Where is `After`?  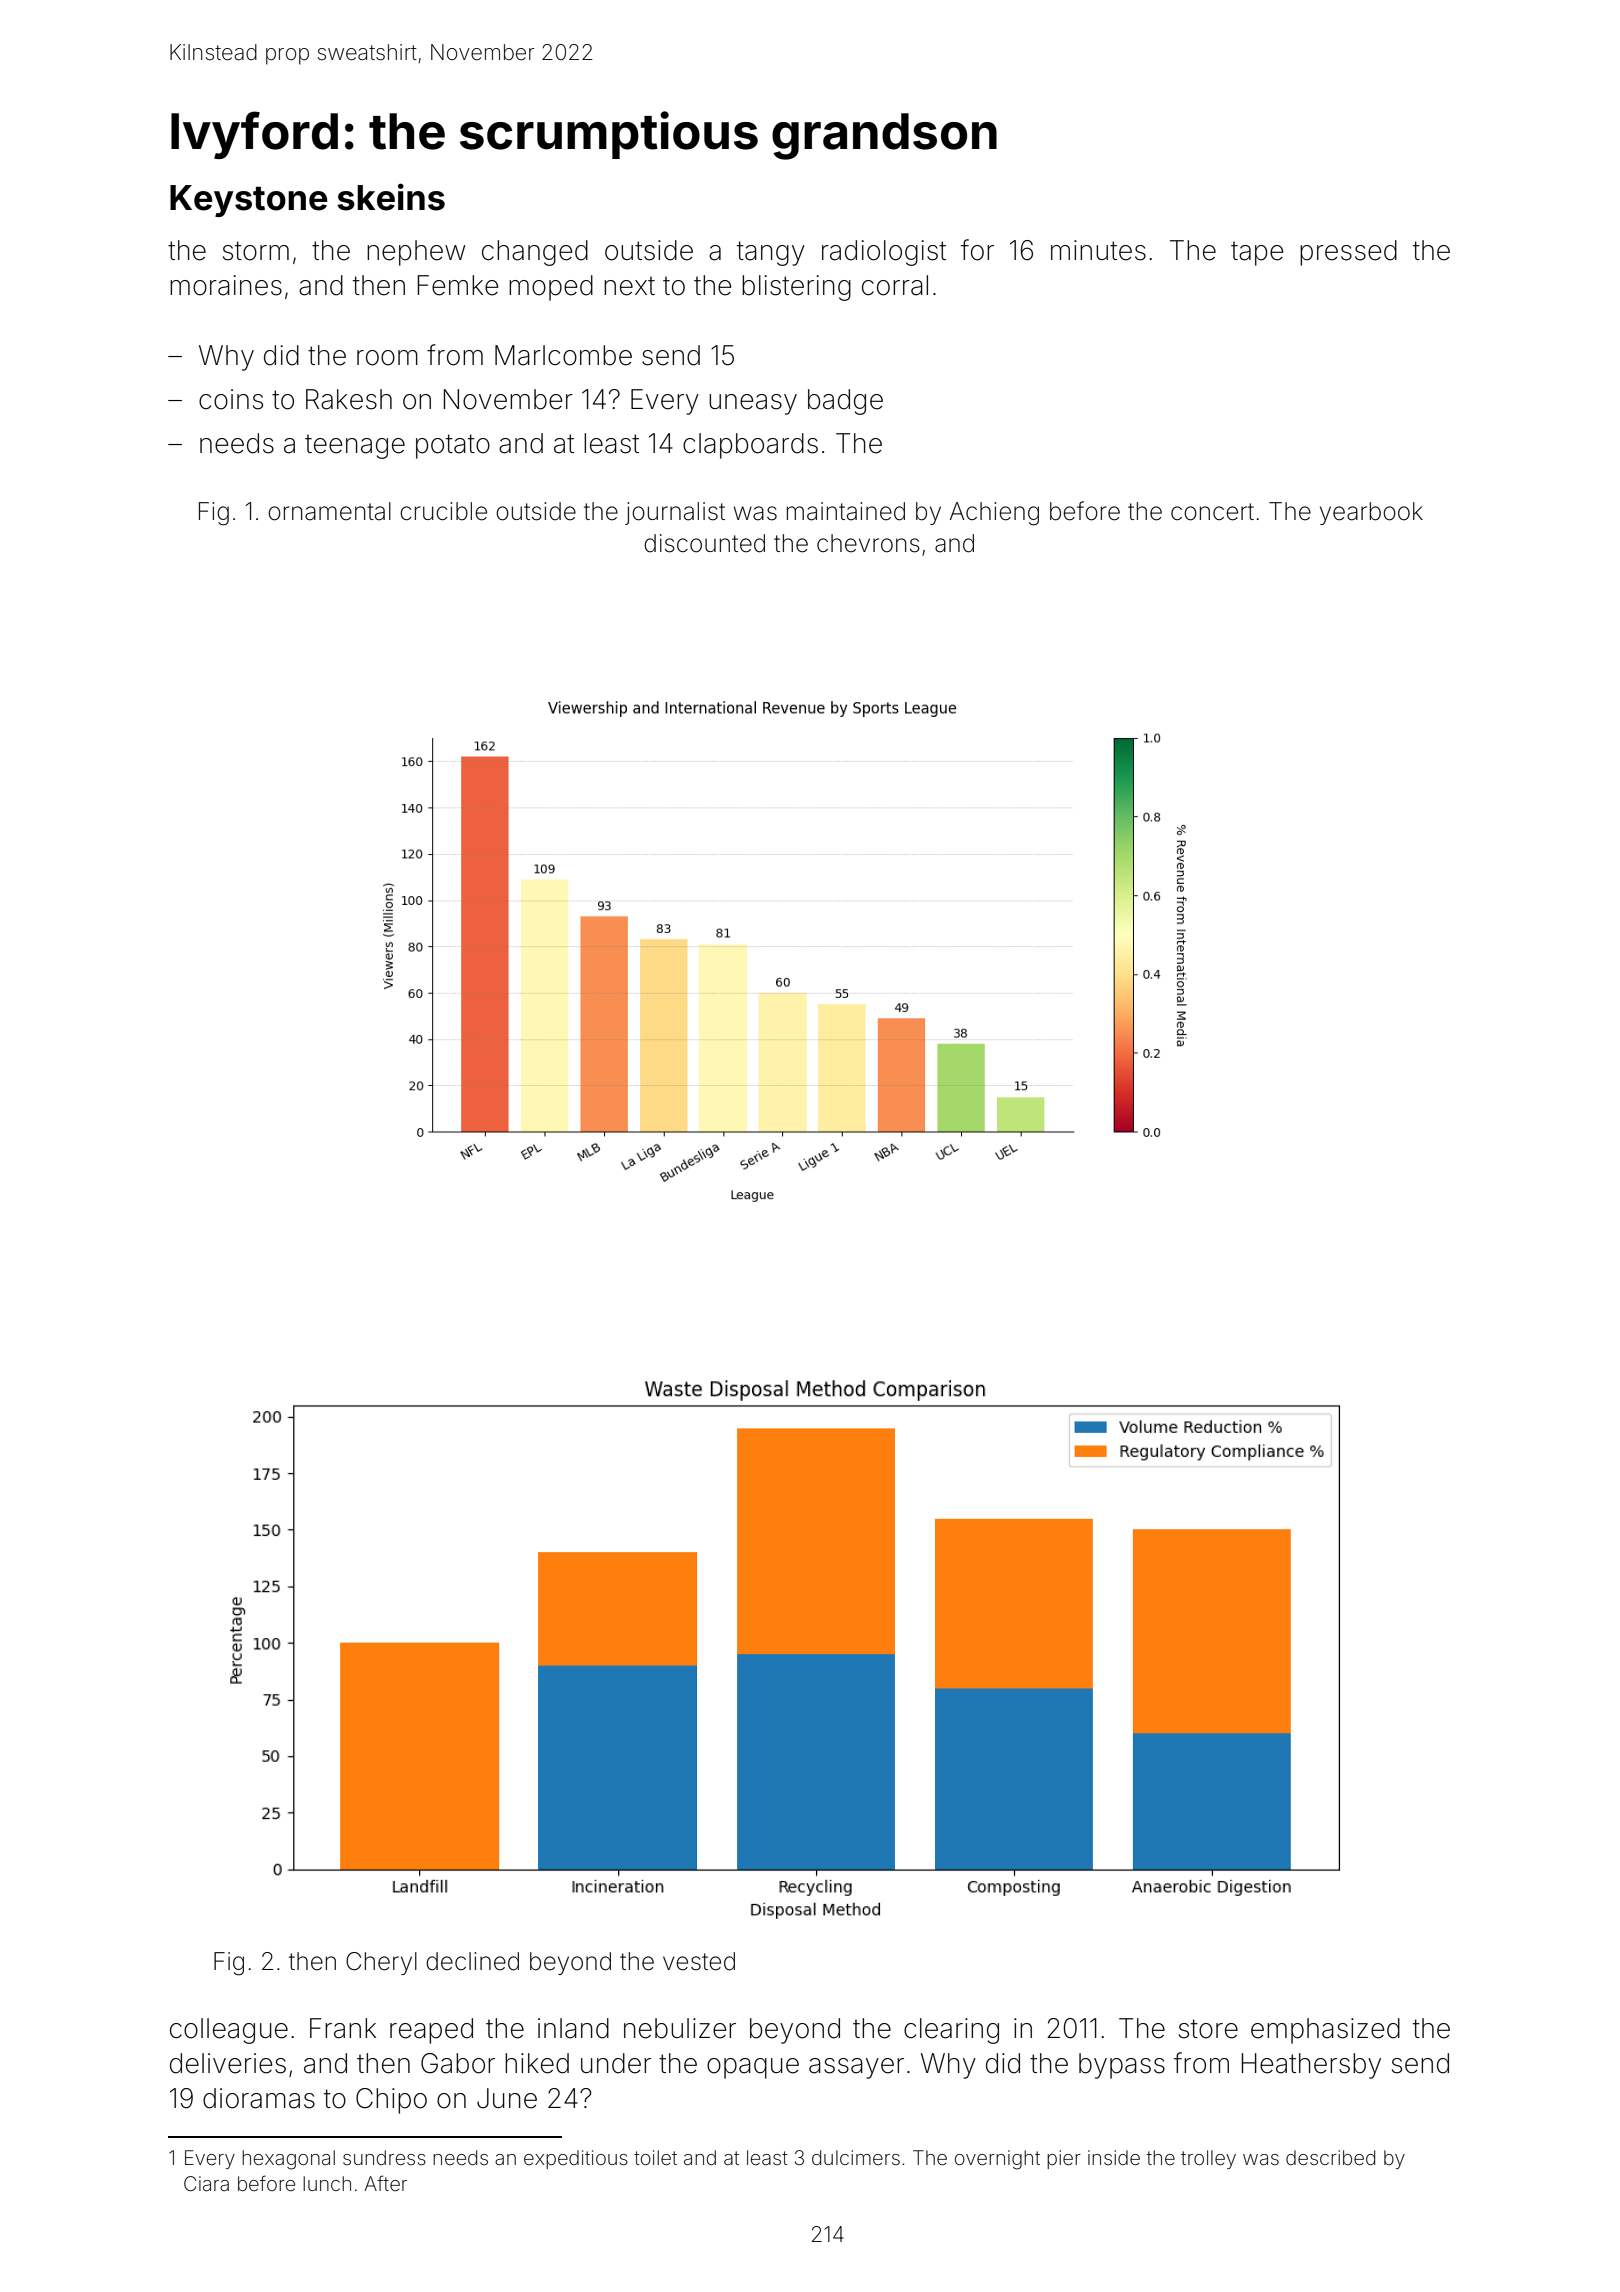 After is located at coordinates (385, 2183).
